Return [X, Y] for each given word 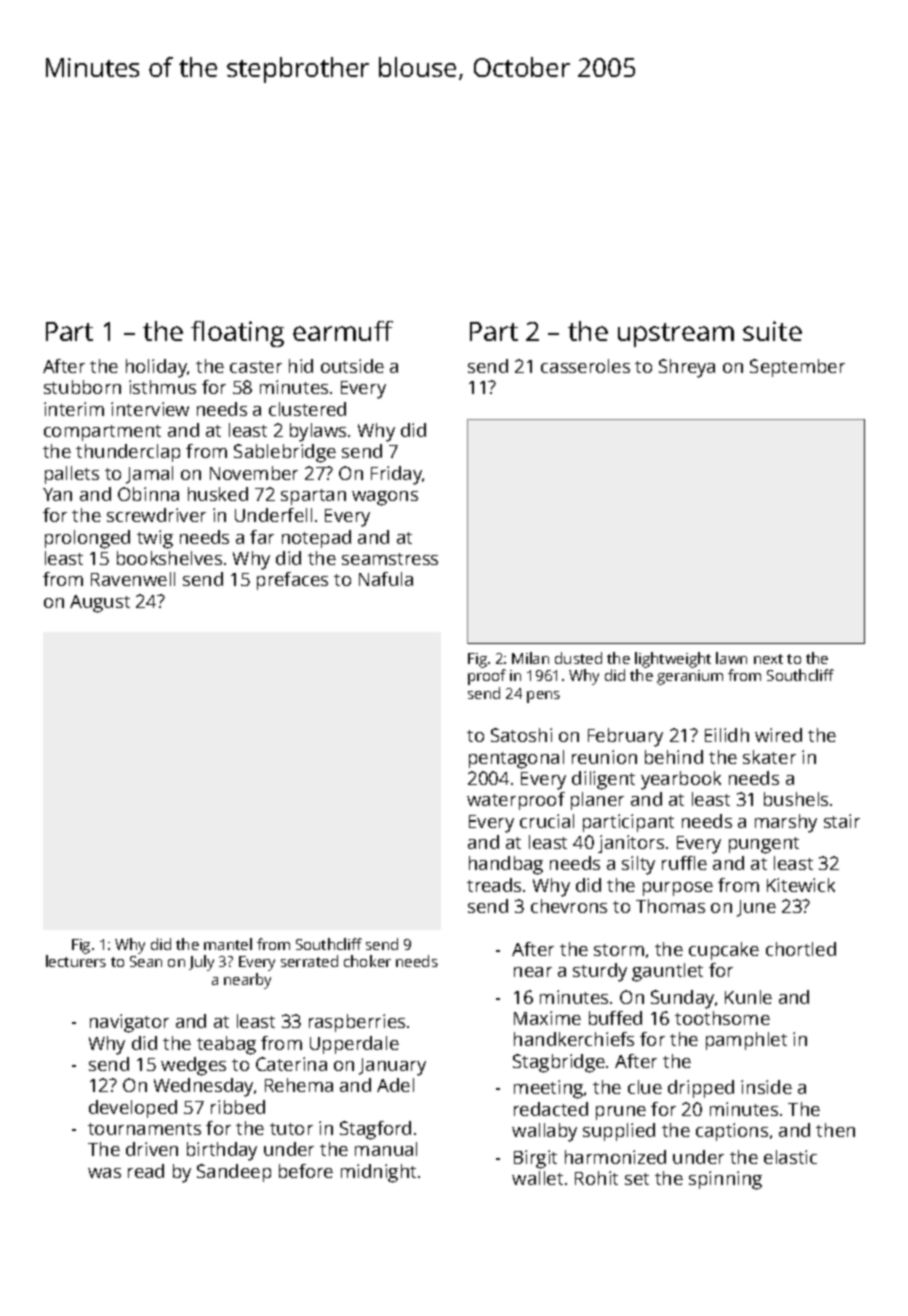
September [797, 368]
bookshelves [169, 558]
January [392, 1067]
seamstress [390, 559]
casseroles [585, 366]
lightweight [673, 660]
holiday [156, 368]
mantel [228, 944]
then [835, 1130]
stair [842, 821]
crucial [547, 821]
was [104, 1173]
